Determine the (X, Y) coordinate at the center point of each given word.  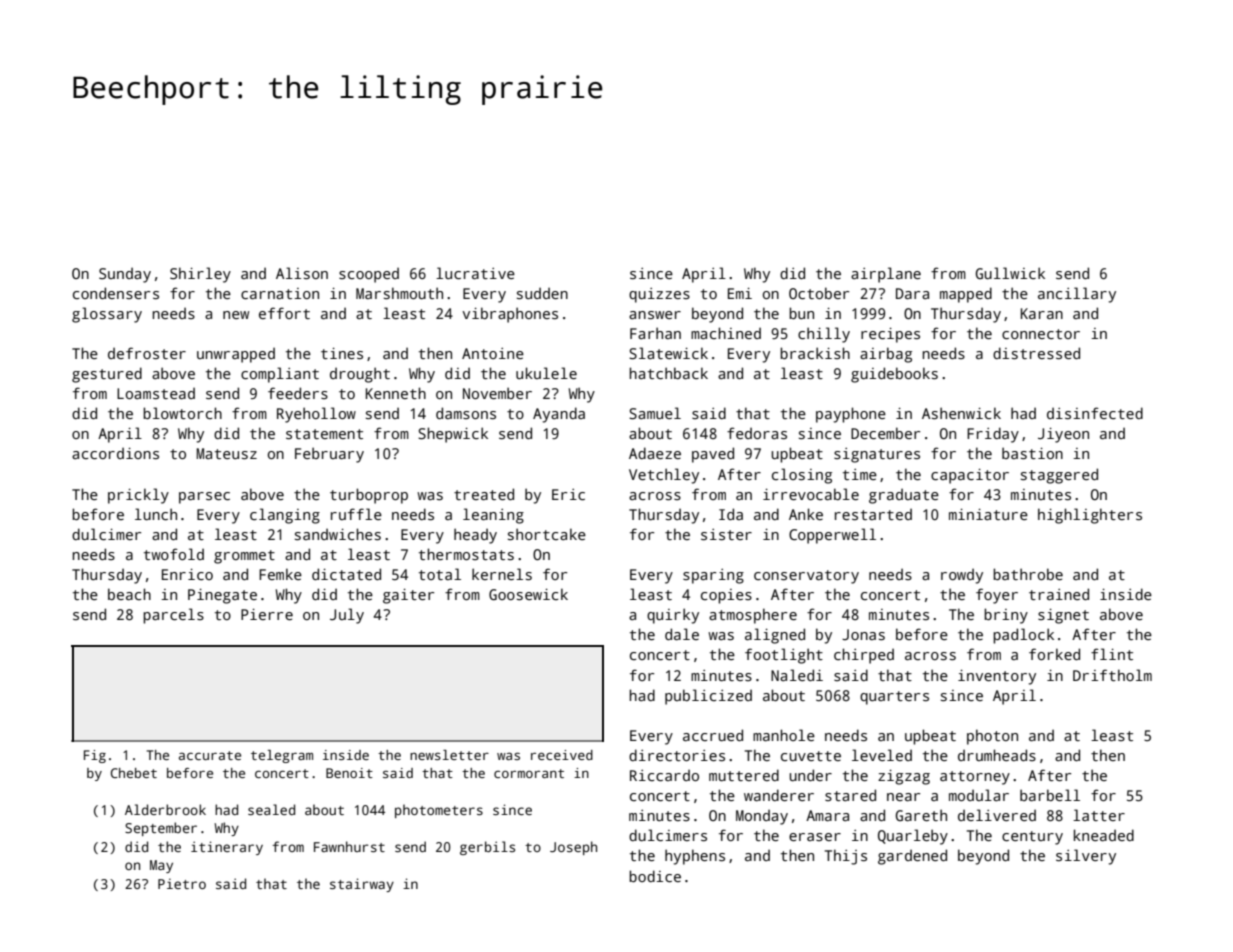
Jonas (863, 635)
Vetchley (664, 476)
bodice (655, 876)
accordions (115, 453)
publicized (708, 697)
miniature (988, 514)
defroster (147, 353)
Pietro (182, 883)
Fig (95, 756)
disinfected (1095, 413)
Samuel (655, 413)
